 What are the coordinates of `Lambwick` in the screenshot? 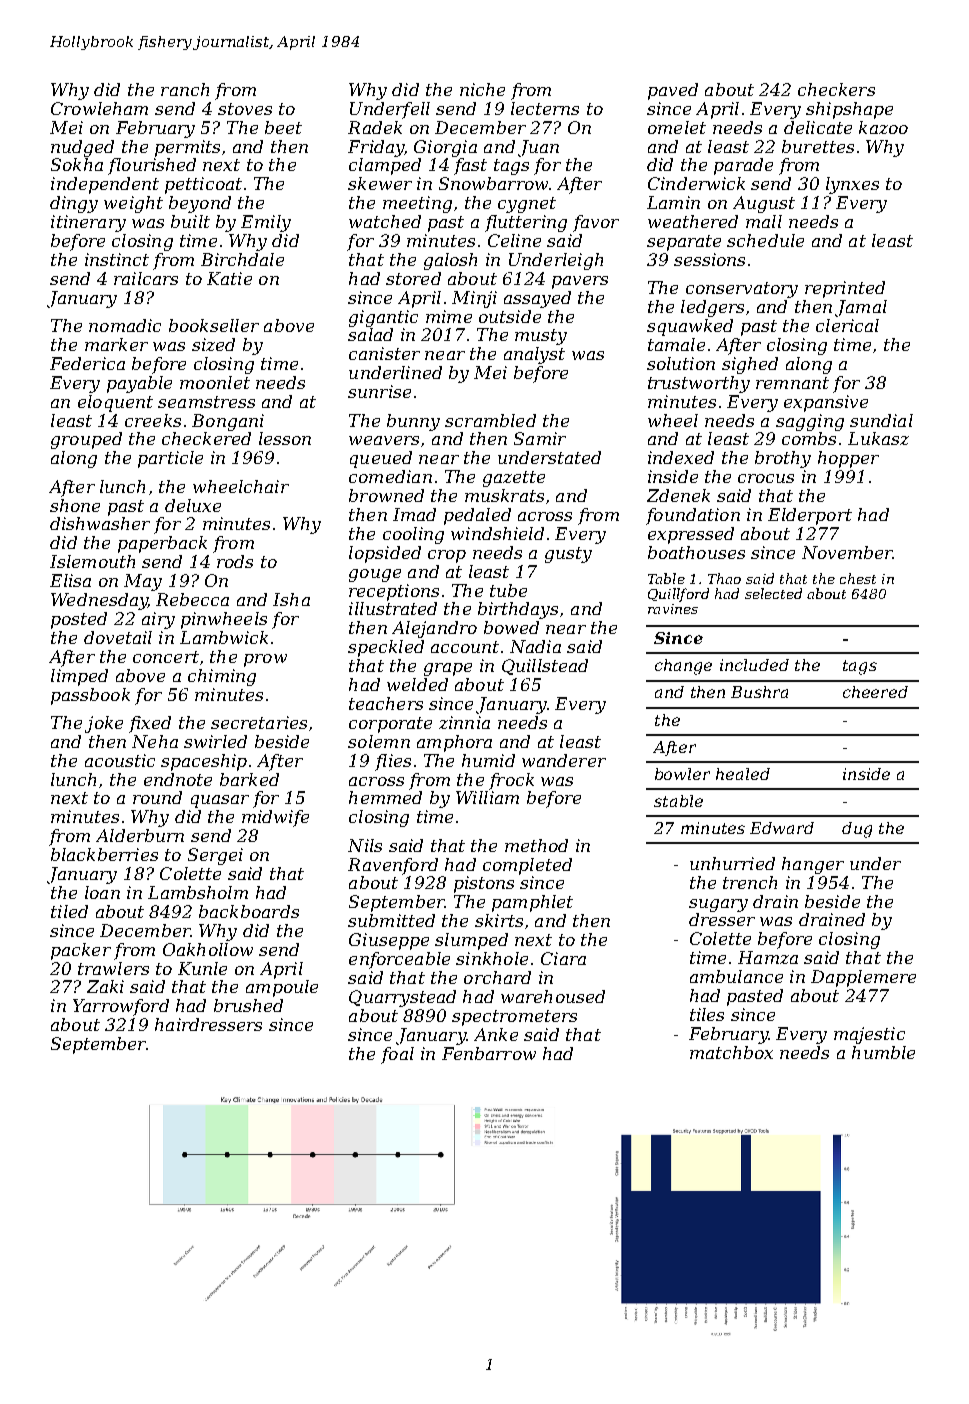 It's located at (224, 637).
